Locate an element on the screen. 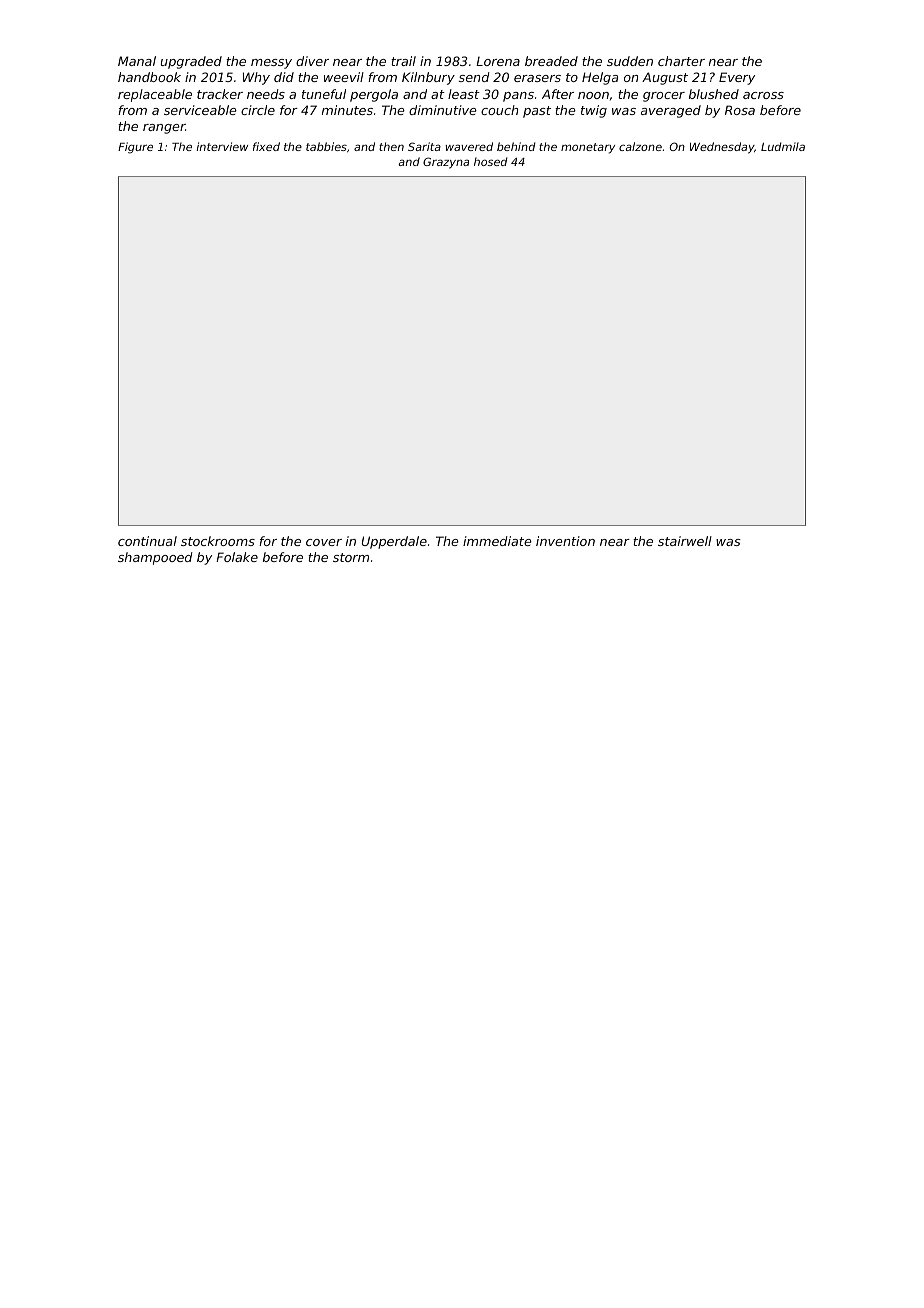 The width and height of the screenshot is (924, 1308). charter is located at coordinates (681, 61).
